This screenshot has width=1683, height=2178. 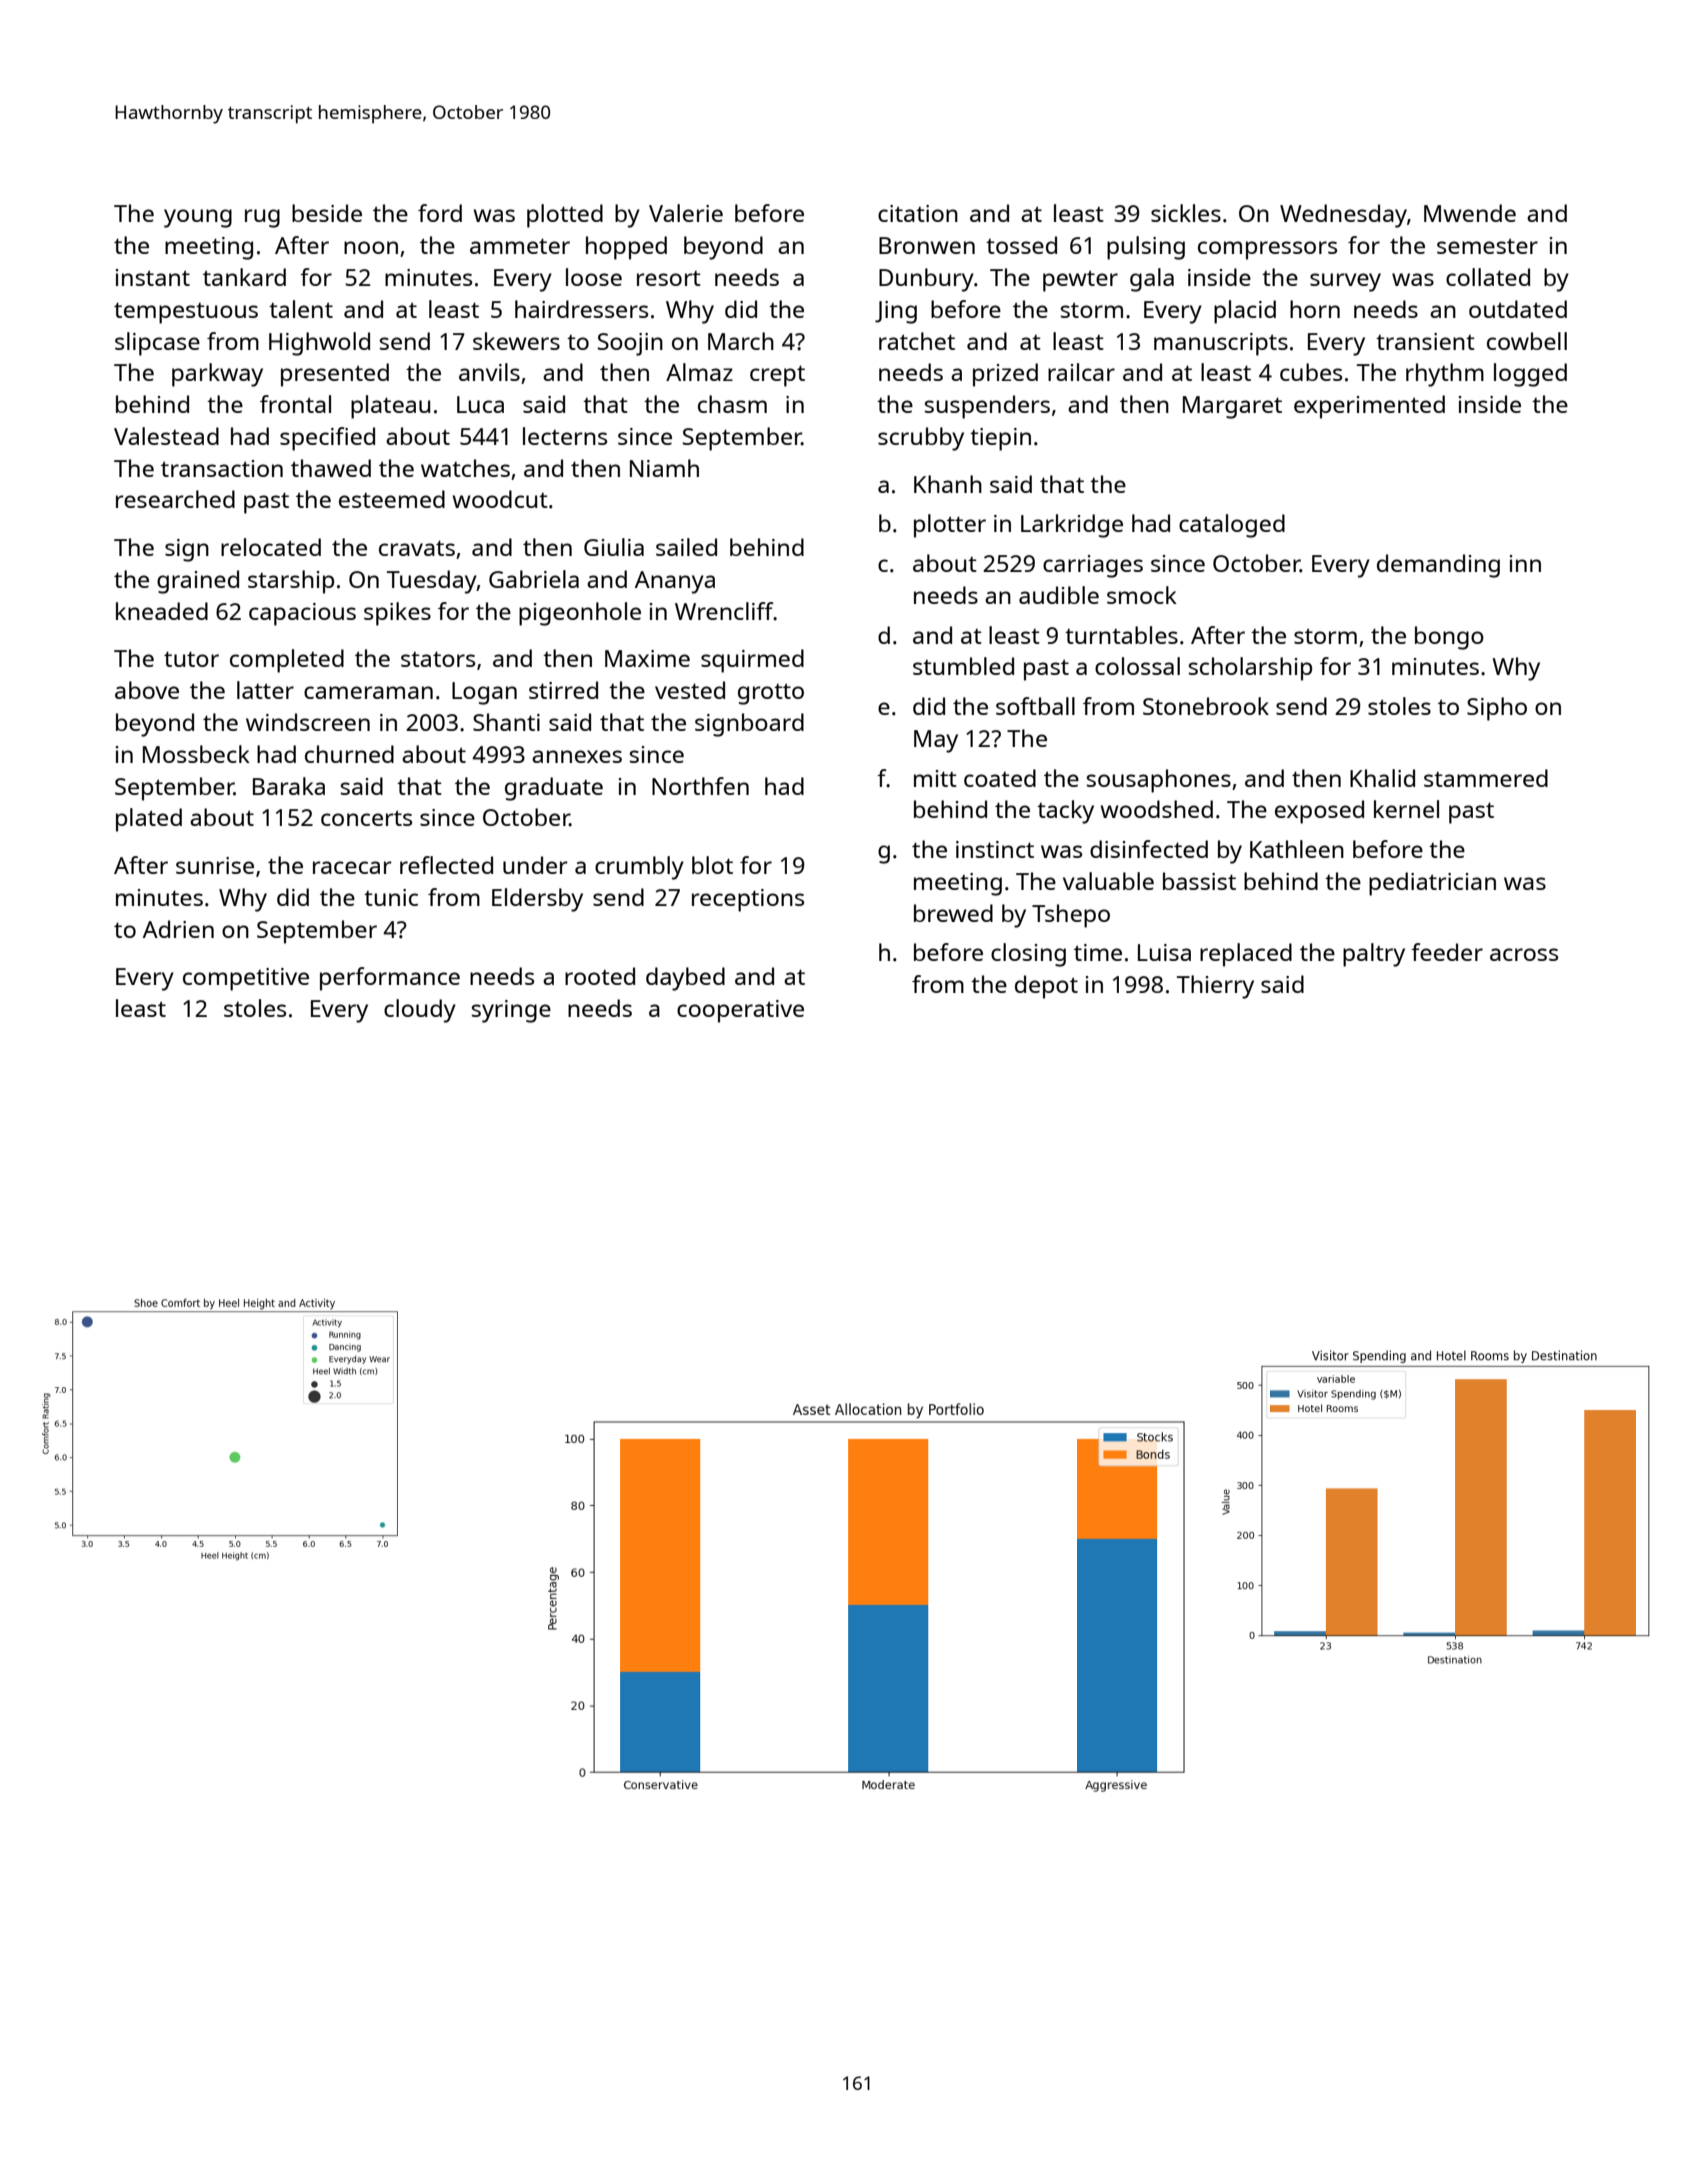 I want to click on bongo, so click(x=1449, y=638).
